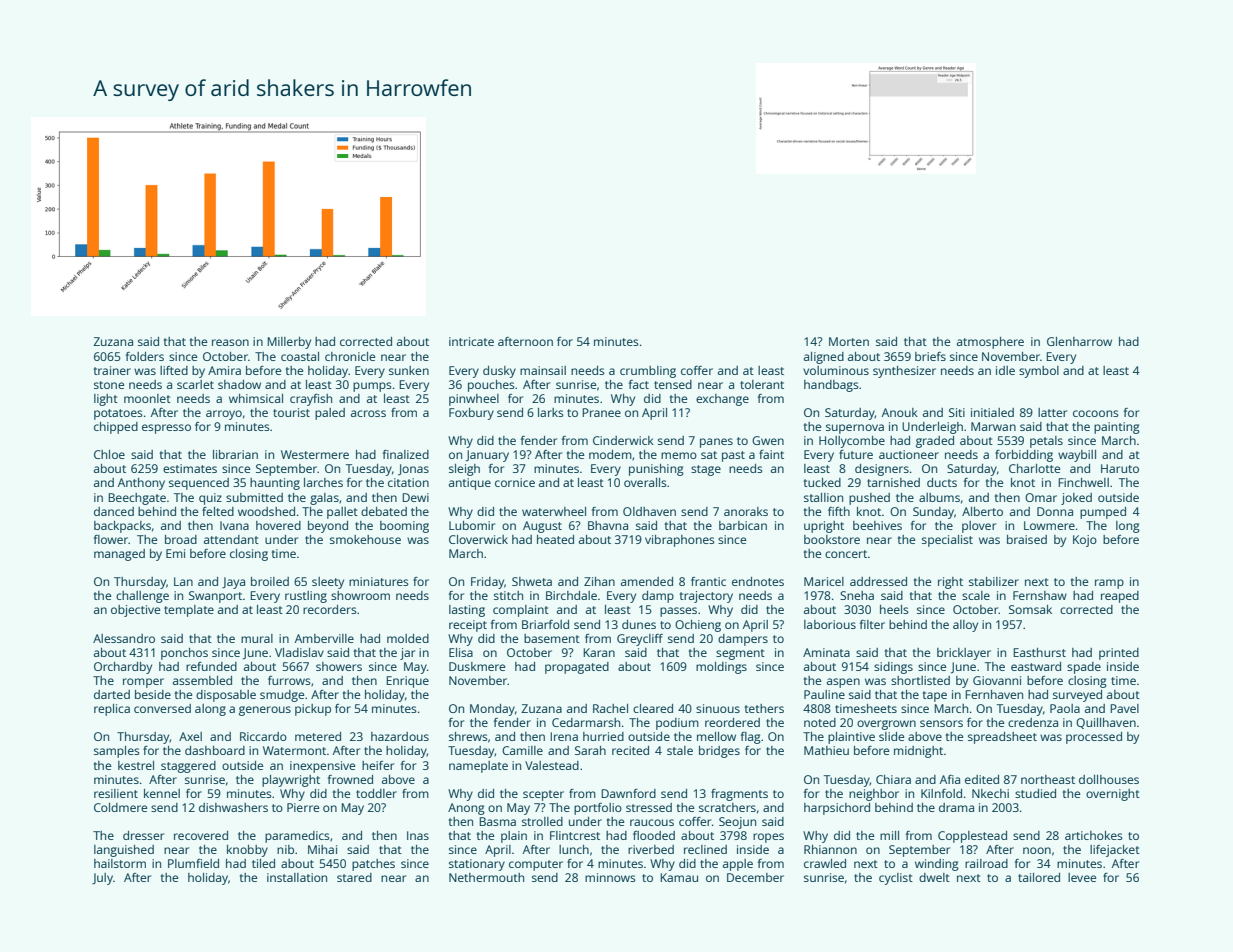 Image resolution: width=1233 pixels, height=952 pixels. What do you see at coordinates (153, 694) in the page?
I see `beside` at bounding box center [153, 694].
